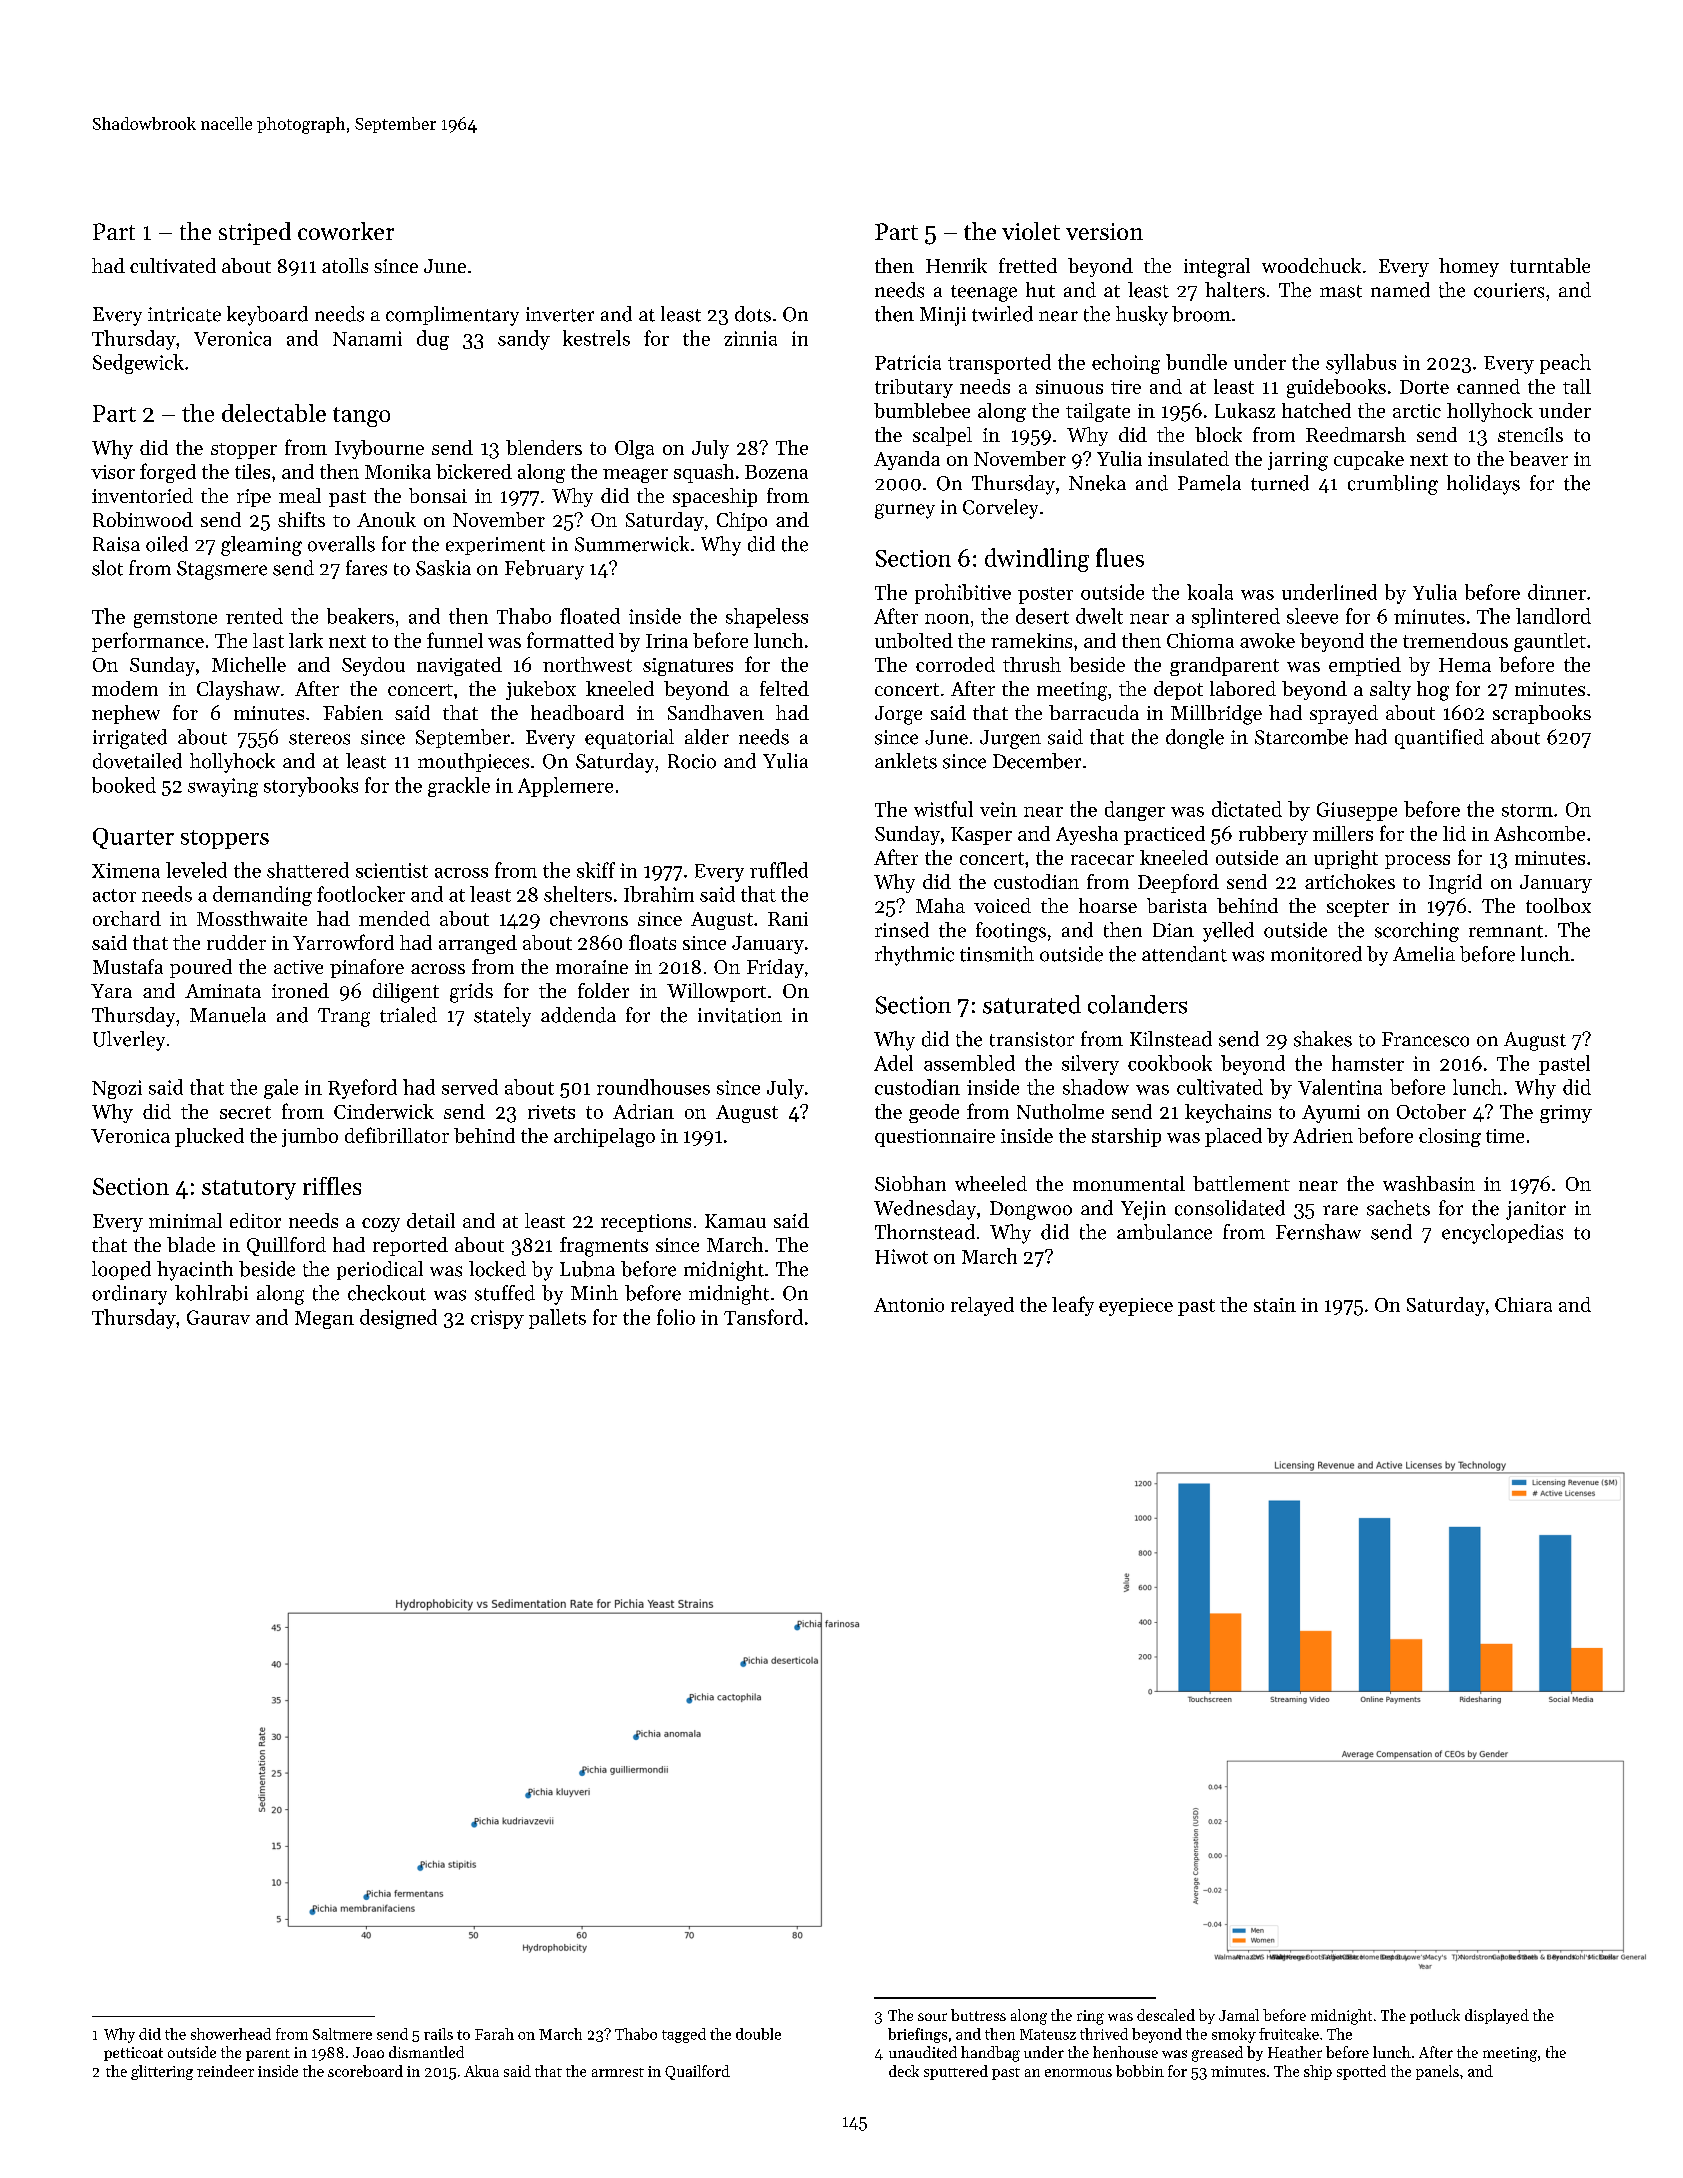  What do you see at coordinates (311, 787) in the page?
I see `storybooks` at bounding box center [311, 787].
